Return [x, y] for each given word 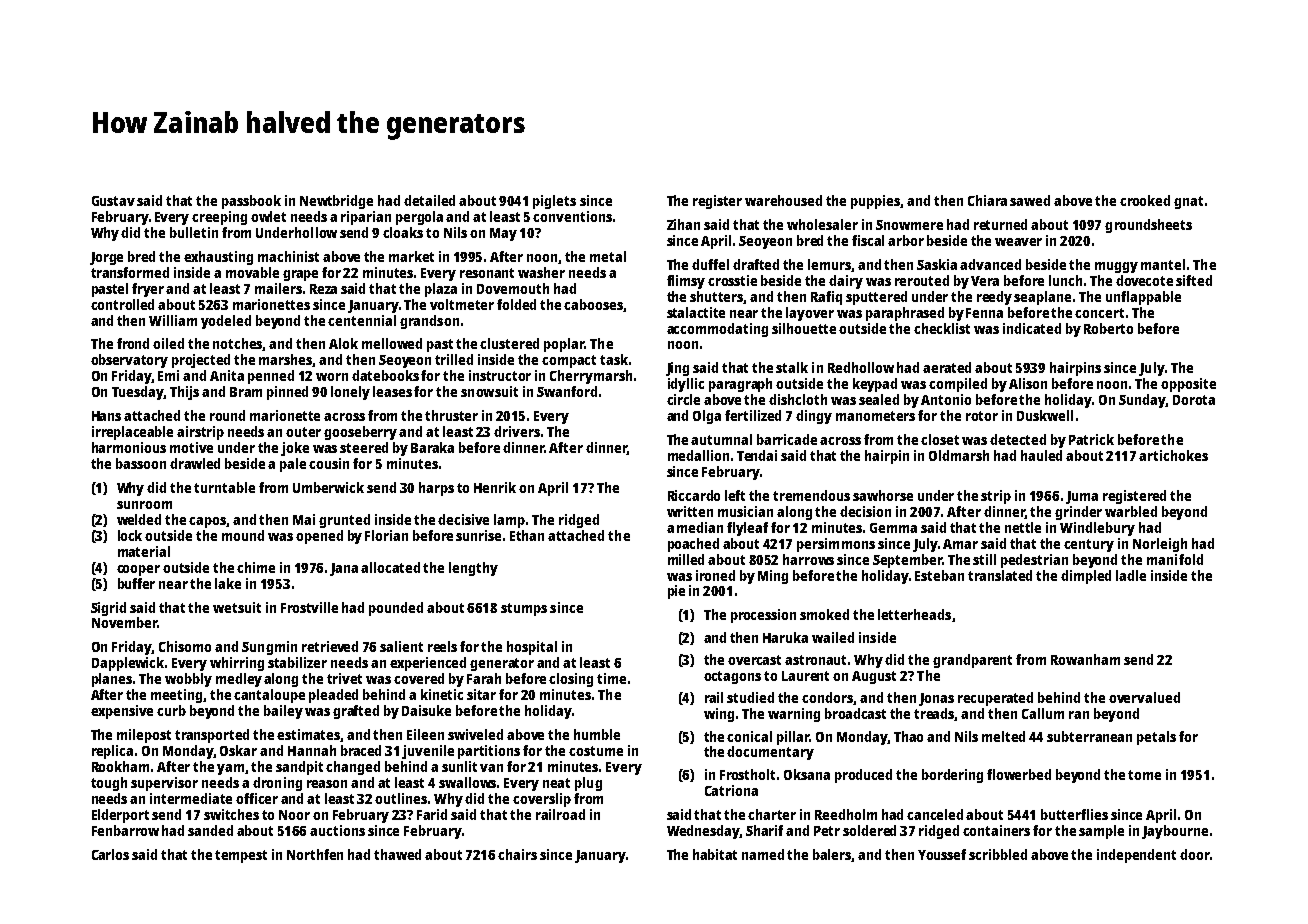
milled [686, 559]
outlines [401, 798]
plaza [441, 290]
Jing [677, 369]
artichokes [1173, 455]
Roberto [1108, 328]
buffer [136, 583]
